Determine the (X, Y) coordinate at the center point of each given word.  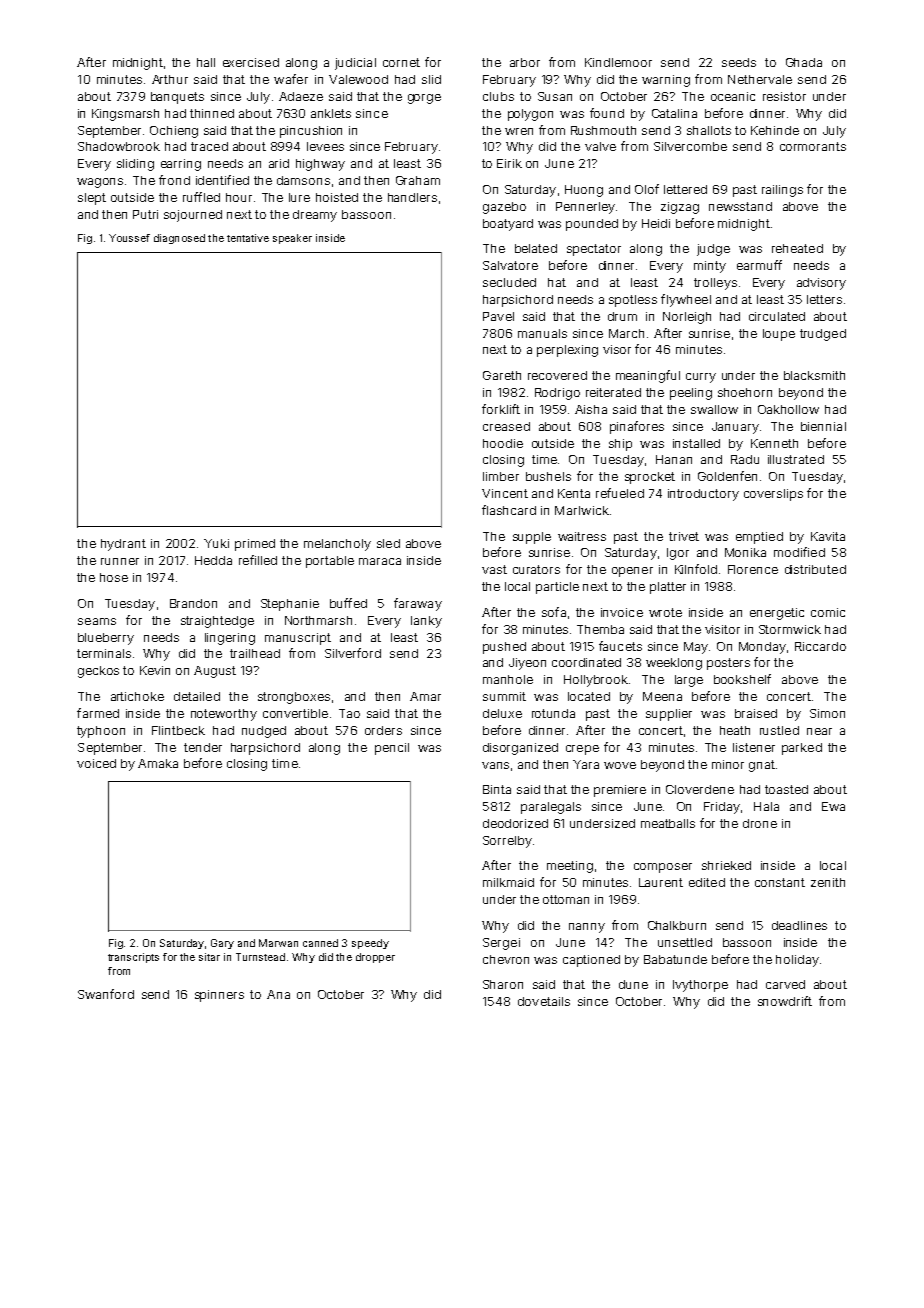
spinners (219, 996)
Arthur (170, 79)
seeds (739, 62)
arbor (525, 62)
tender (203, 747)
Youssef (129, 238)
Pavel (498, 316)
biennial (823, 426)
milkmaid (508, 882)
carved (785, 984)
